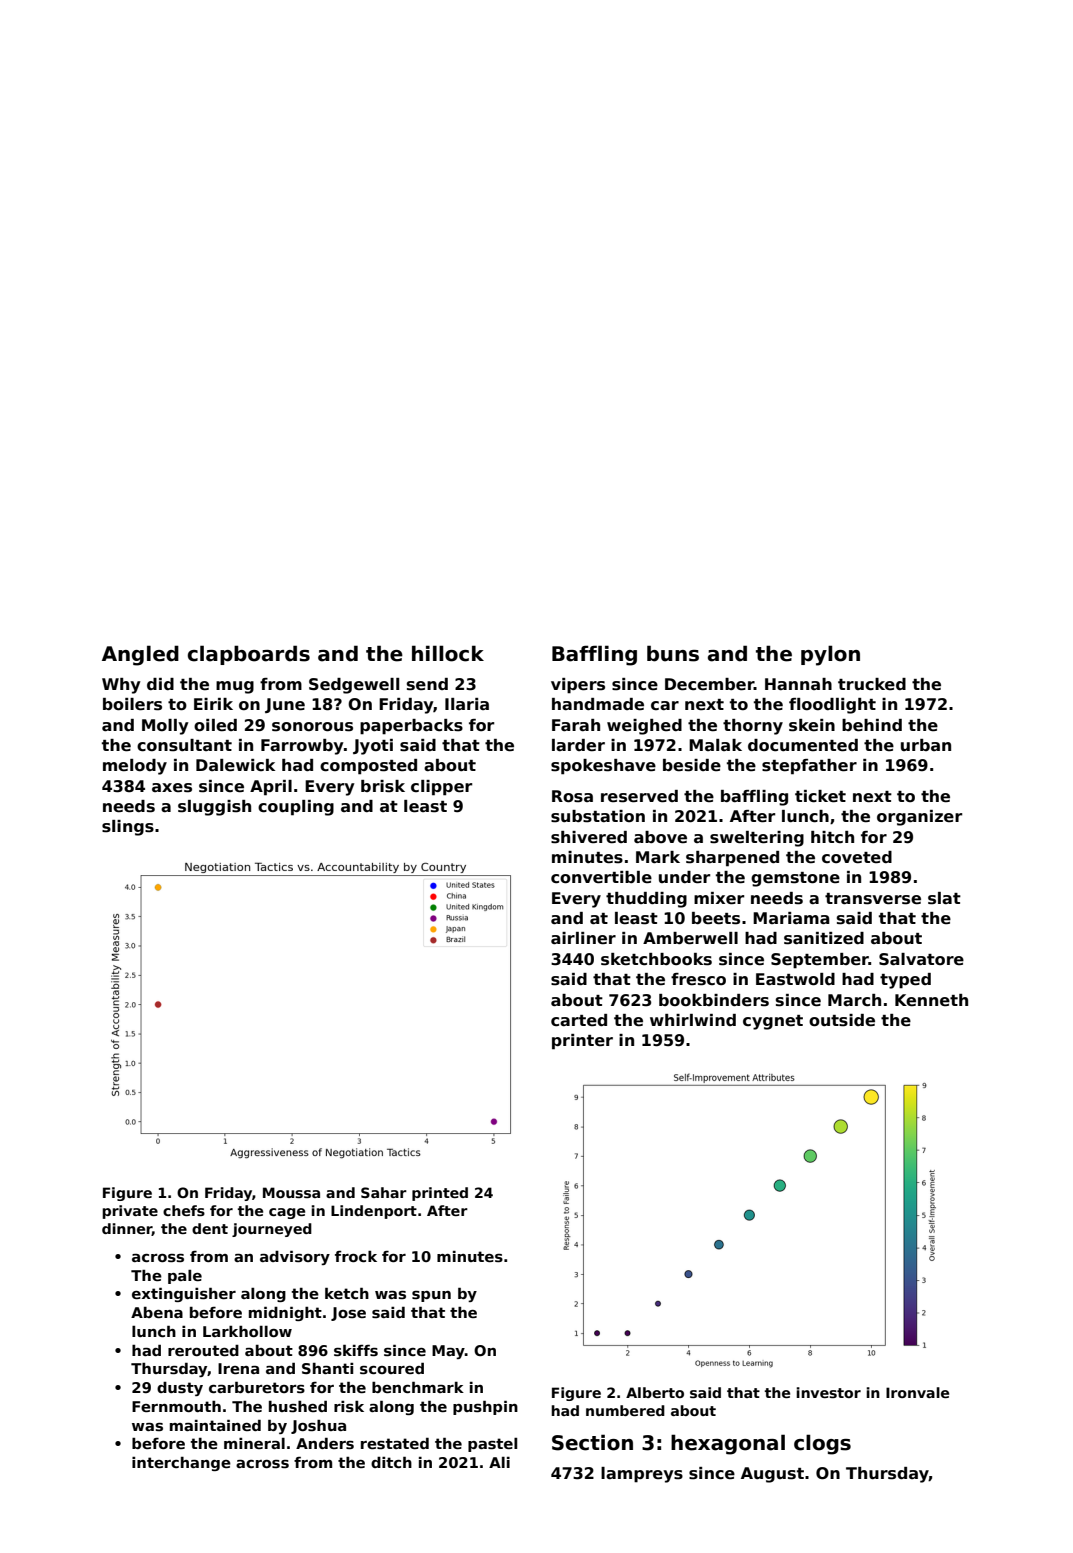 The image size is (1073, 1553). Describe the element at coordinates (249, 655) in the image. I see `clapboards` at that location.
